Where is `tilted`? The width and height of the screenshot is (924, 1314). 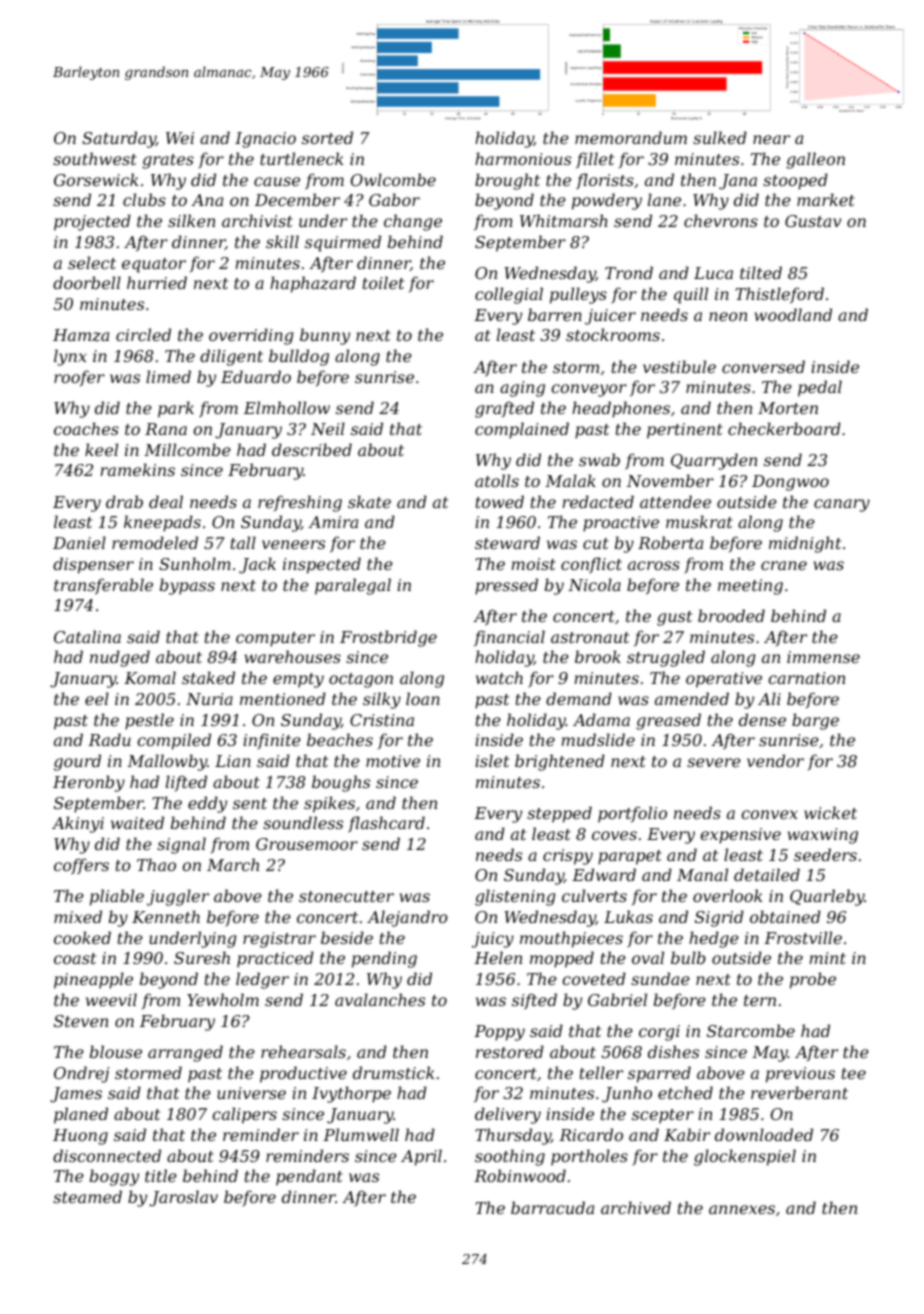
tilted is located at coordinates (761, 272).
